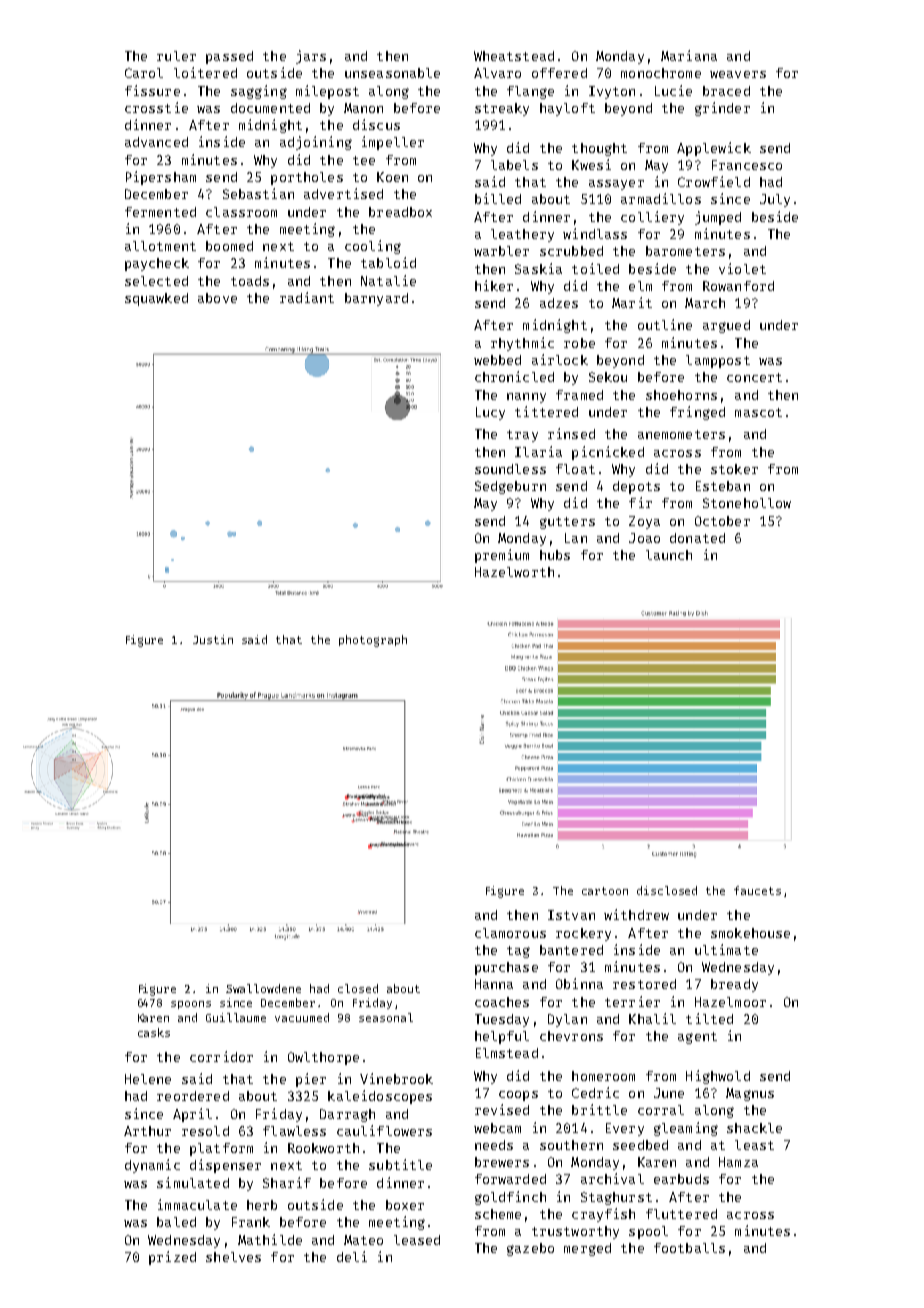 This page has width=924, height=1308. Describe the element at coordinates (392, 73) in the page. I see `unseasonable` at that location.
